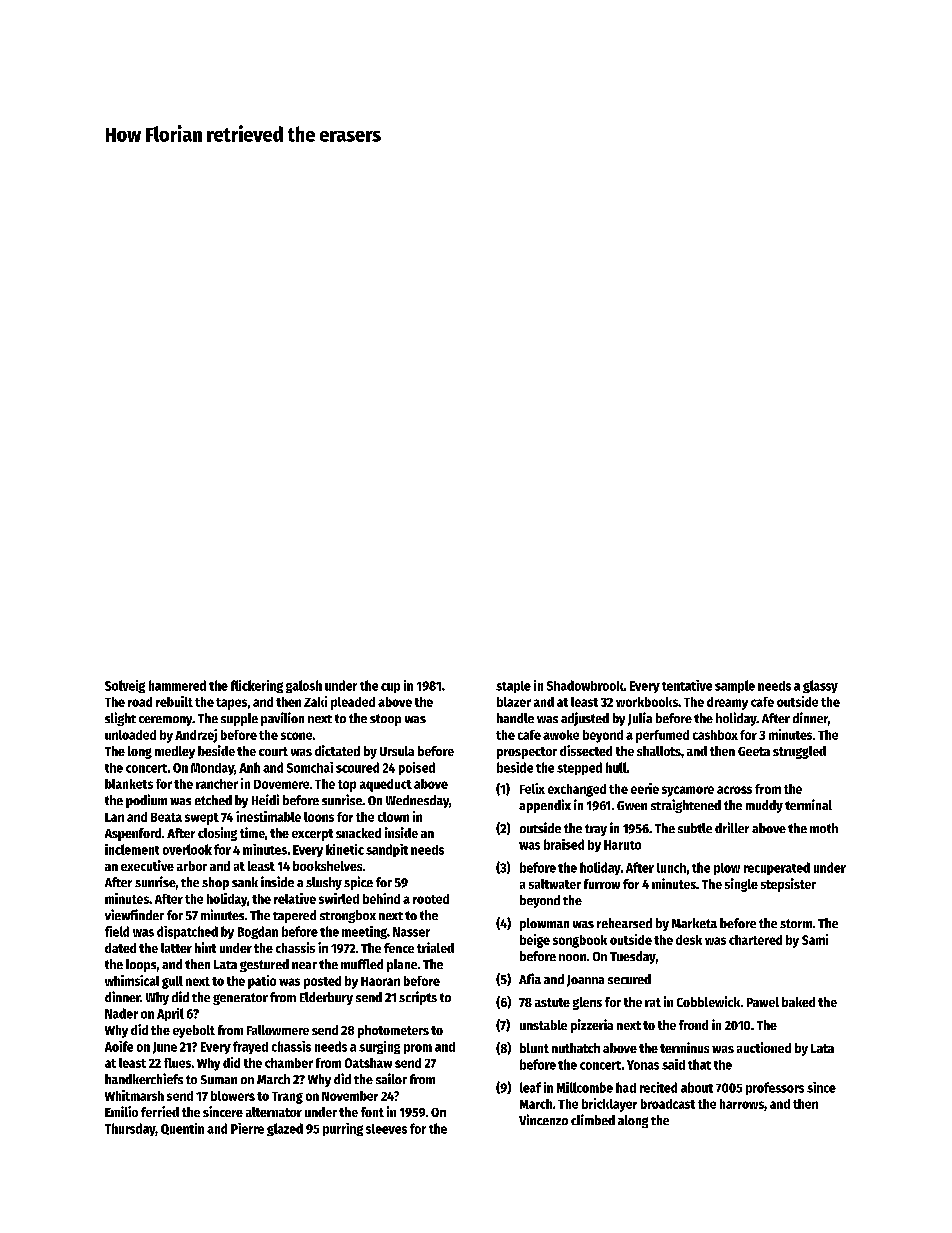 This page has width=952, height=1233. I want to click on Cobblewick, so click(708, 1001).
